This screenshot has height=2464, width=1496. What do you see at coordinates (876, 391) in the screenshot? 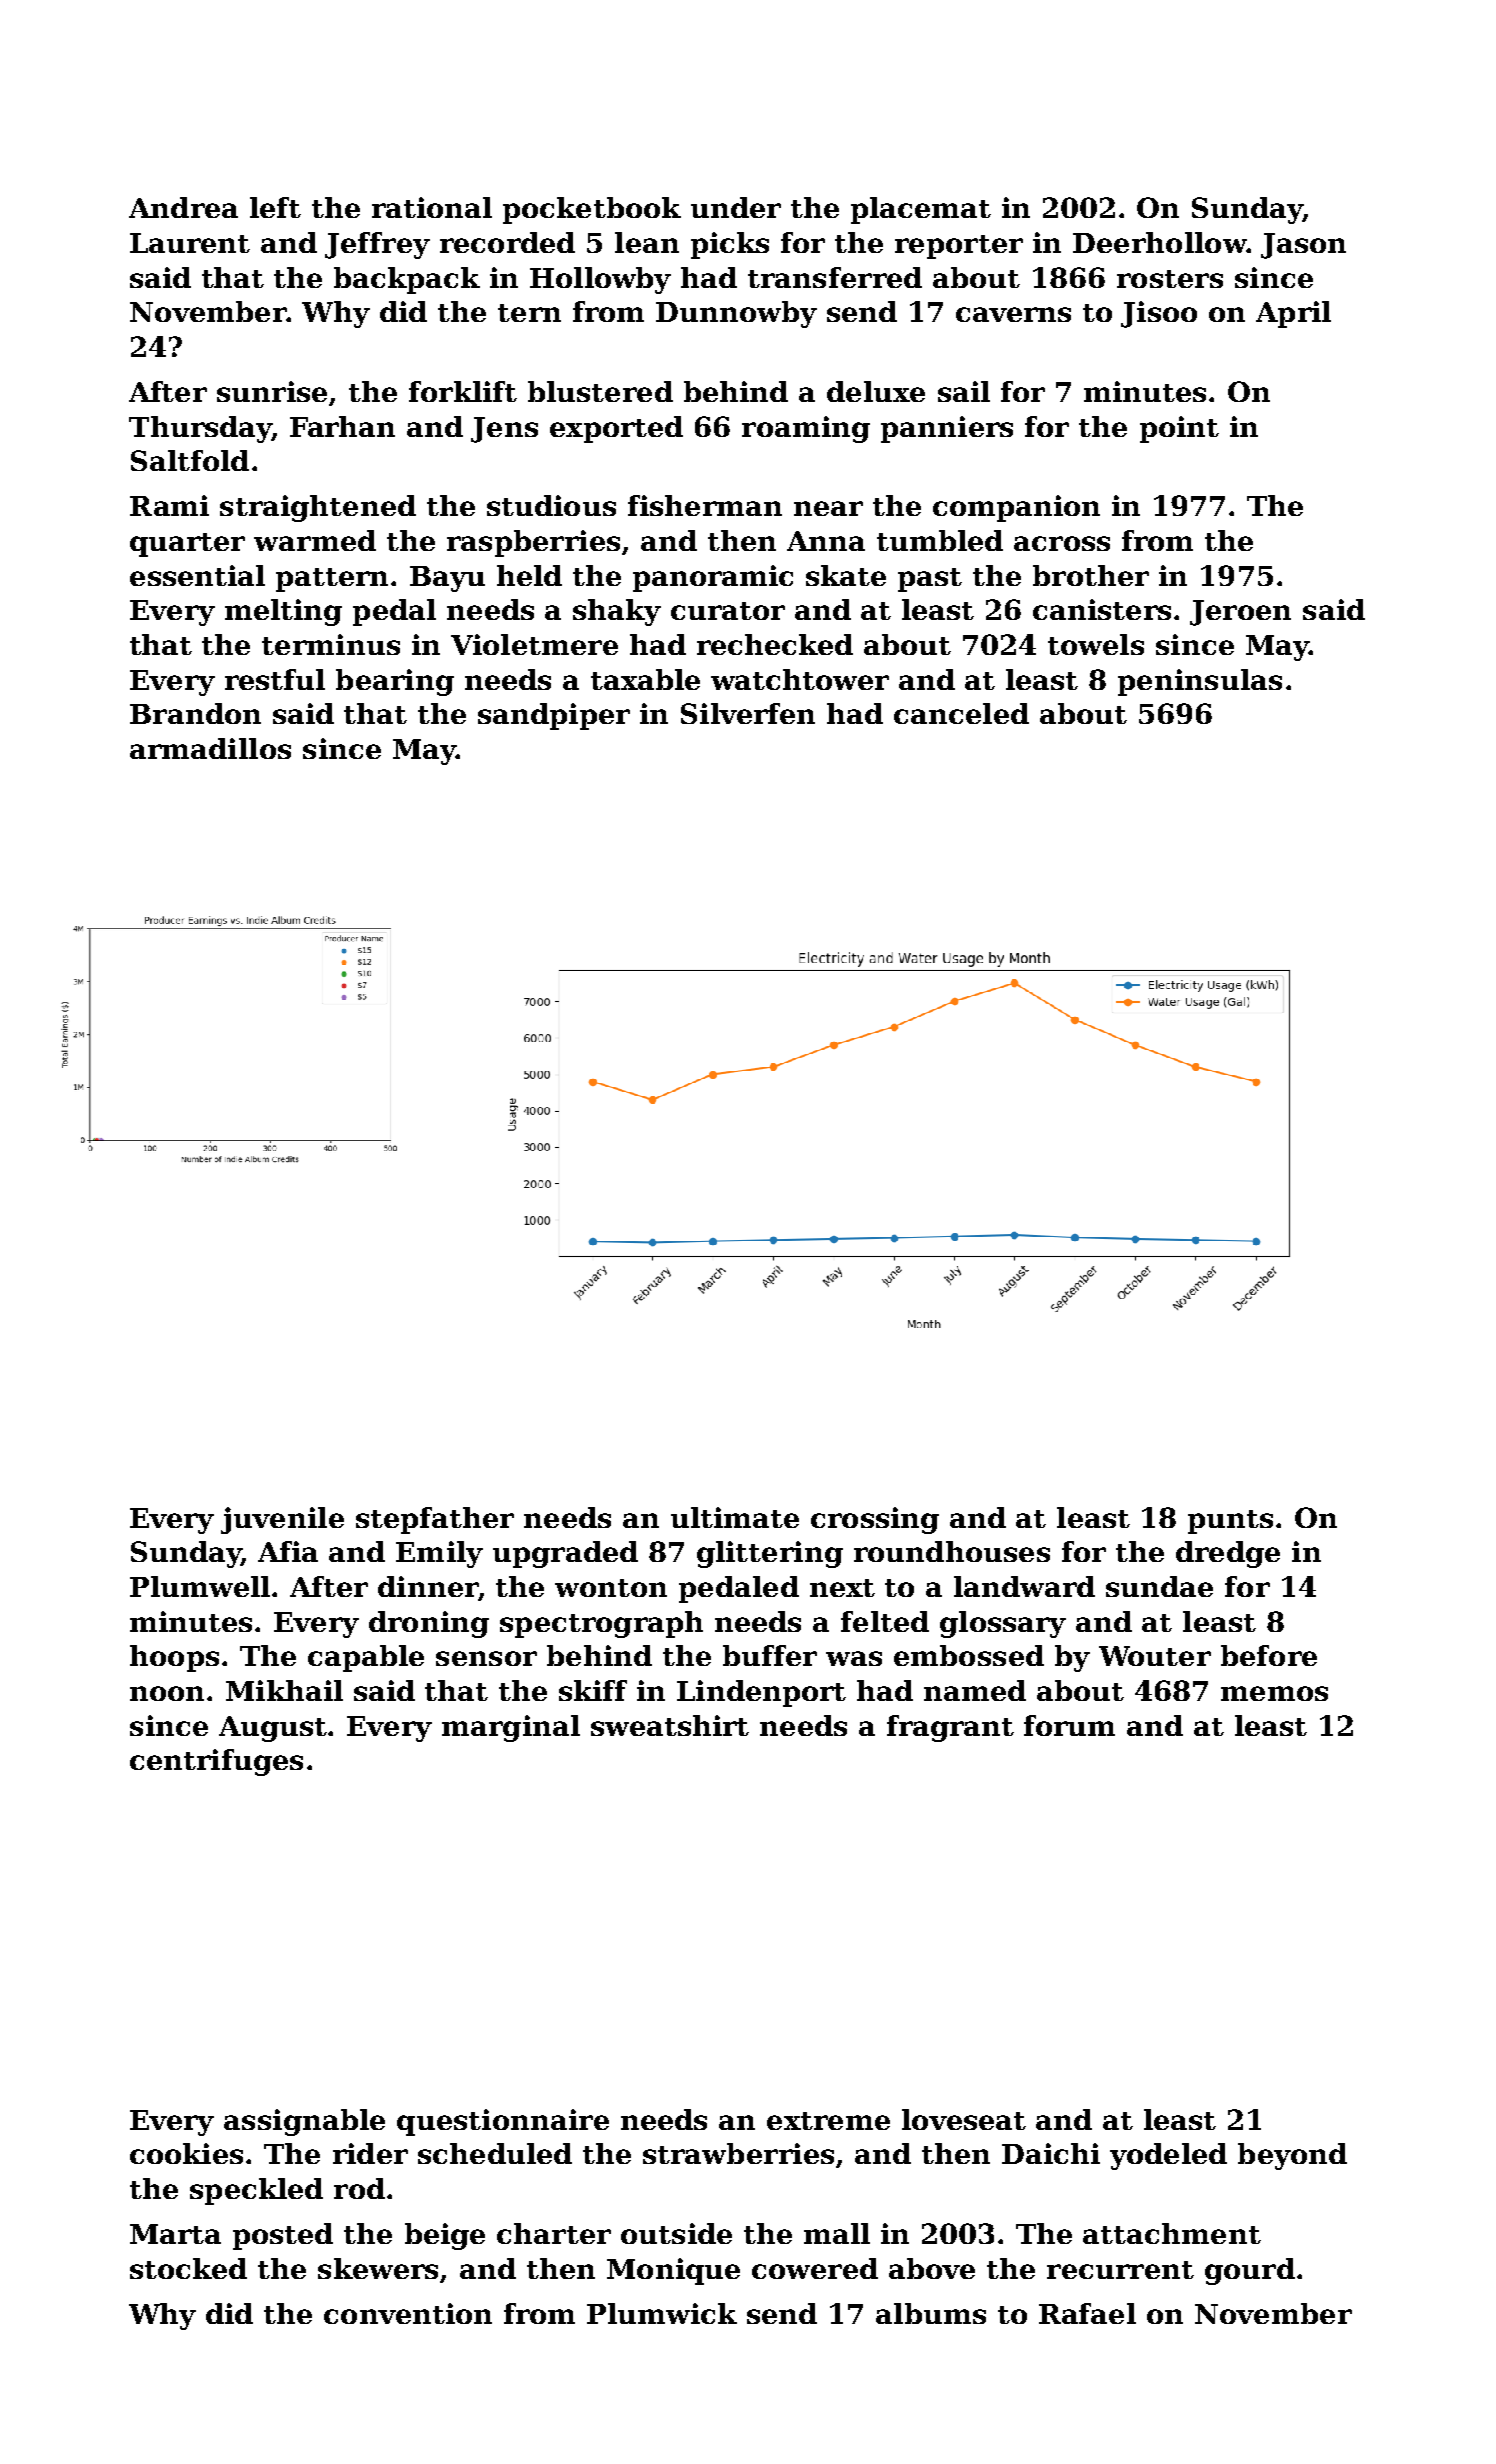
I see `deluxe` at bounding box center [876, 391].
